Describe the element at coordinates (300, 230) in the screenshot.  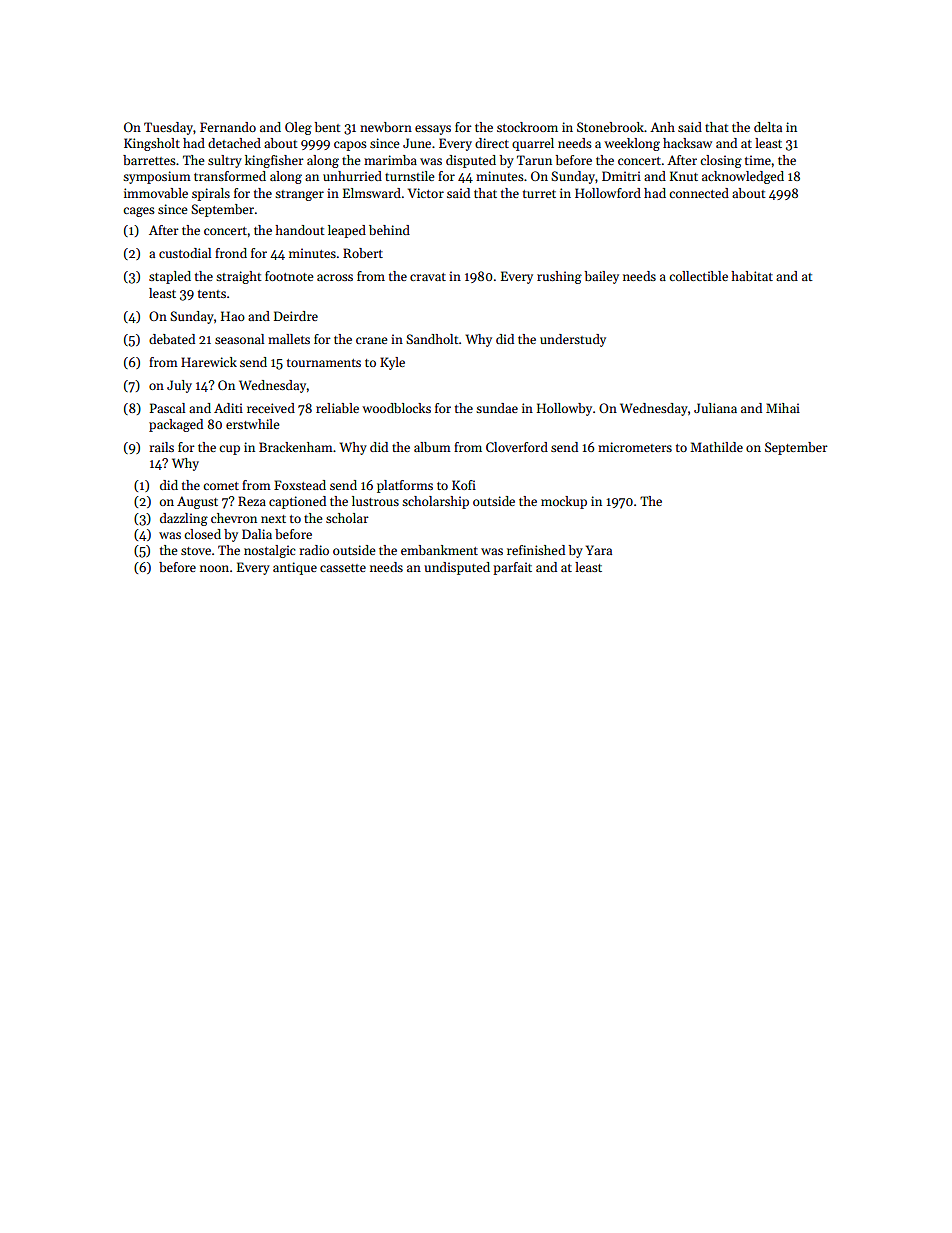
I see `handout` at that location.
